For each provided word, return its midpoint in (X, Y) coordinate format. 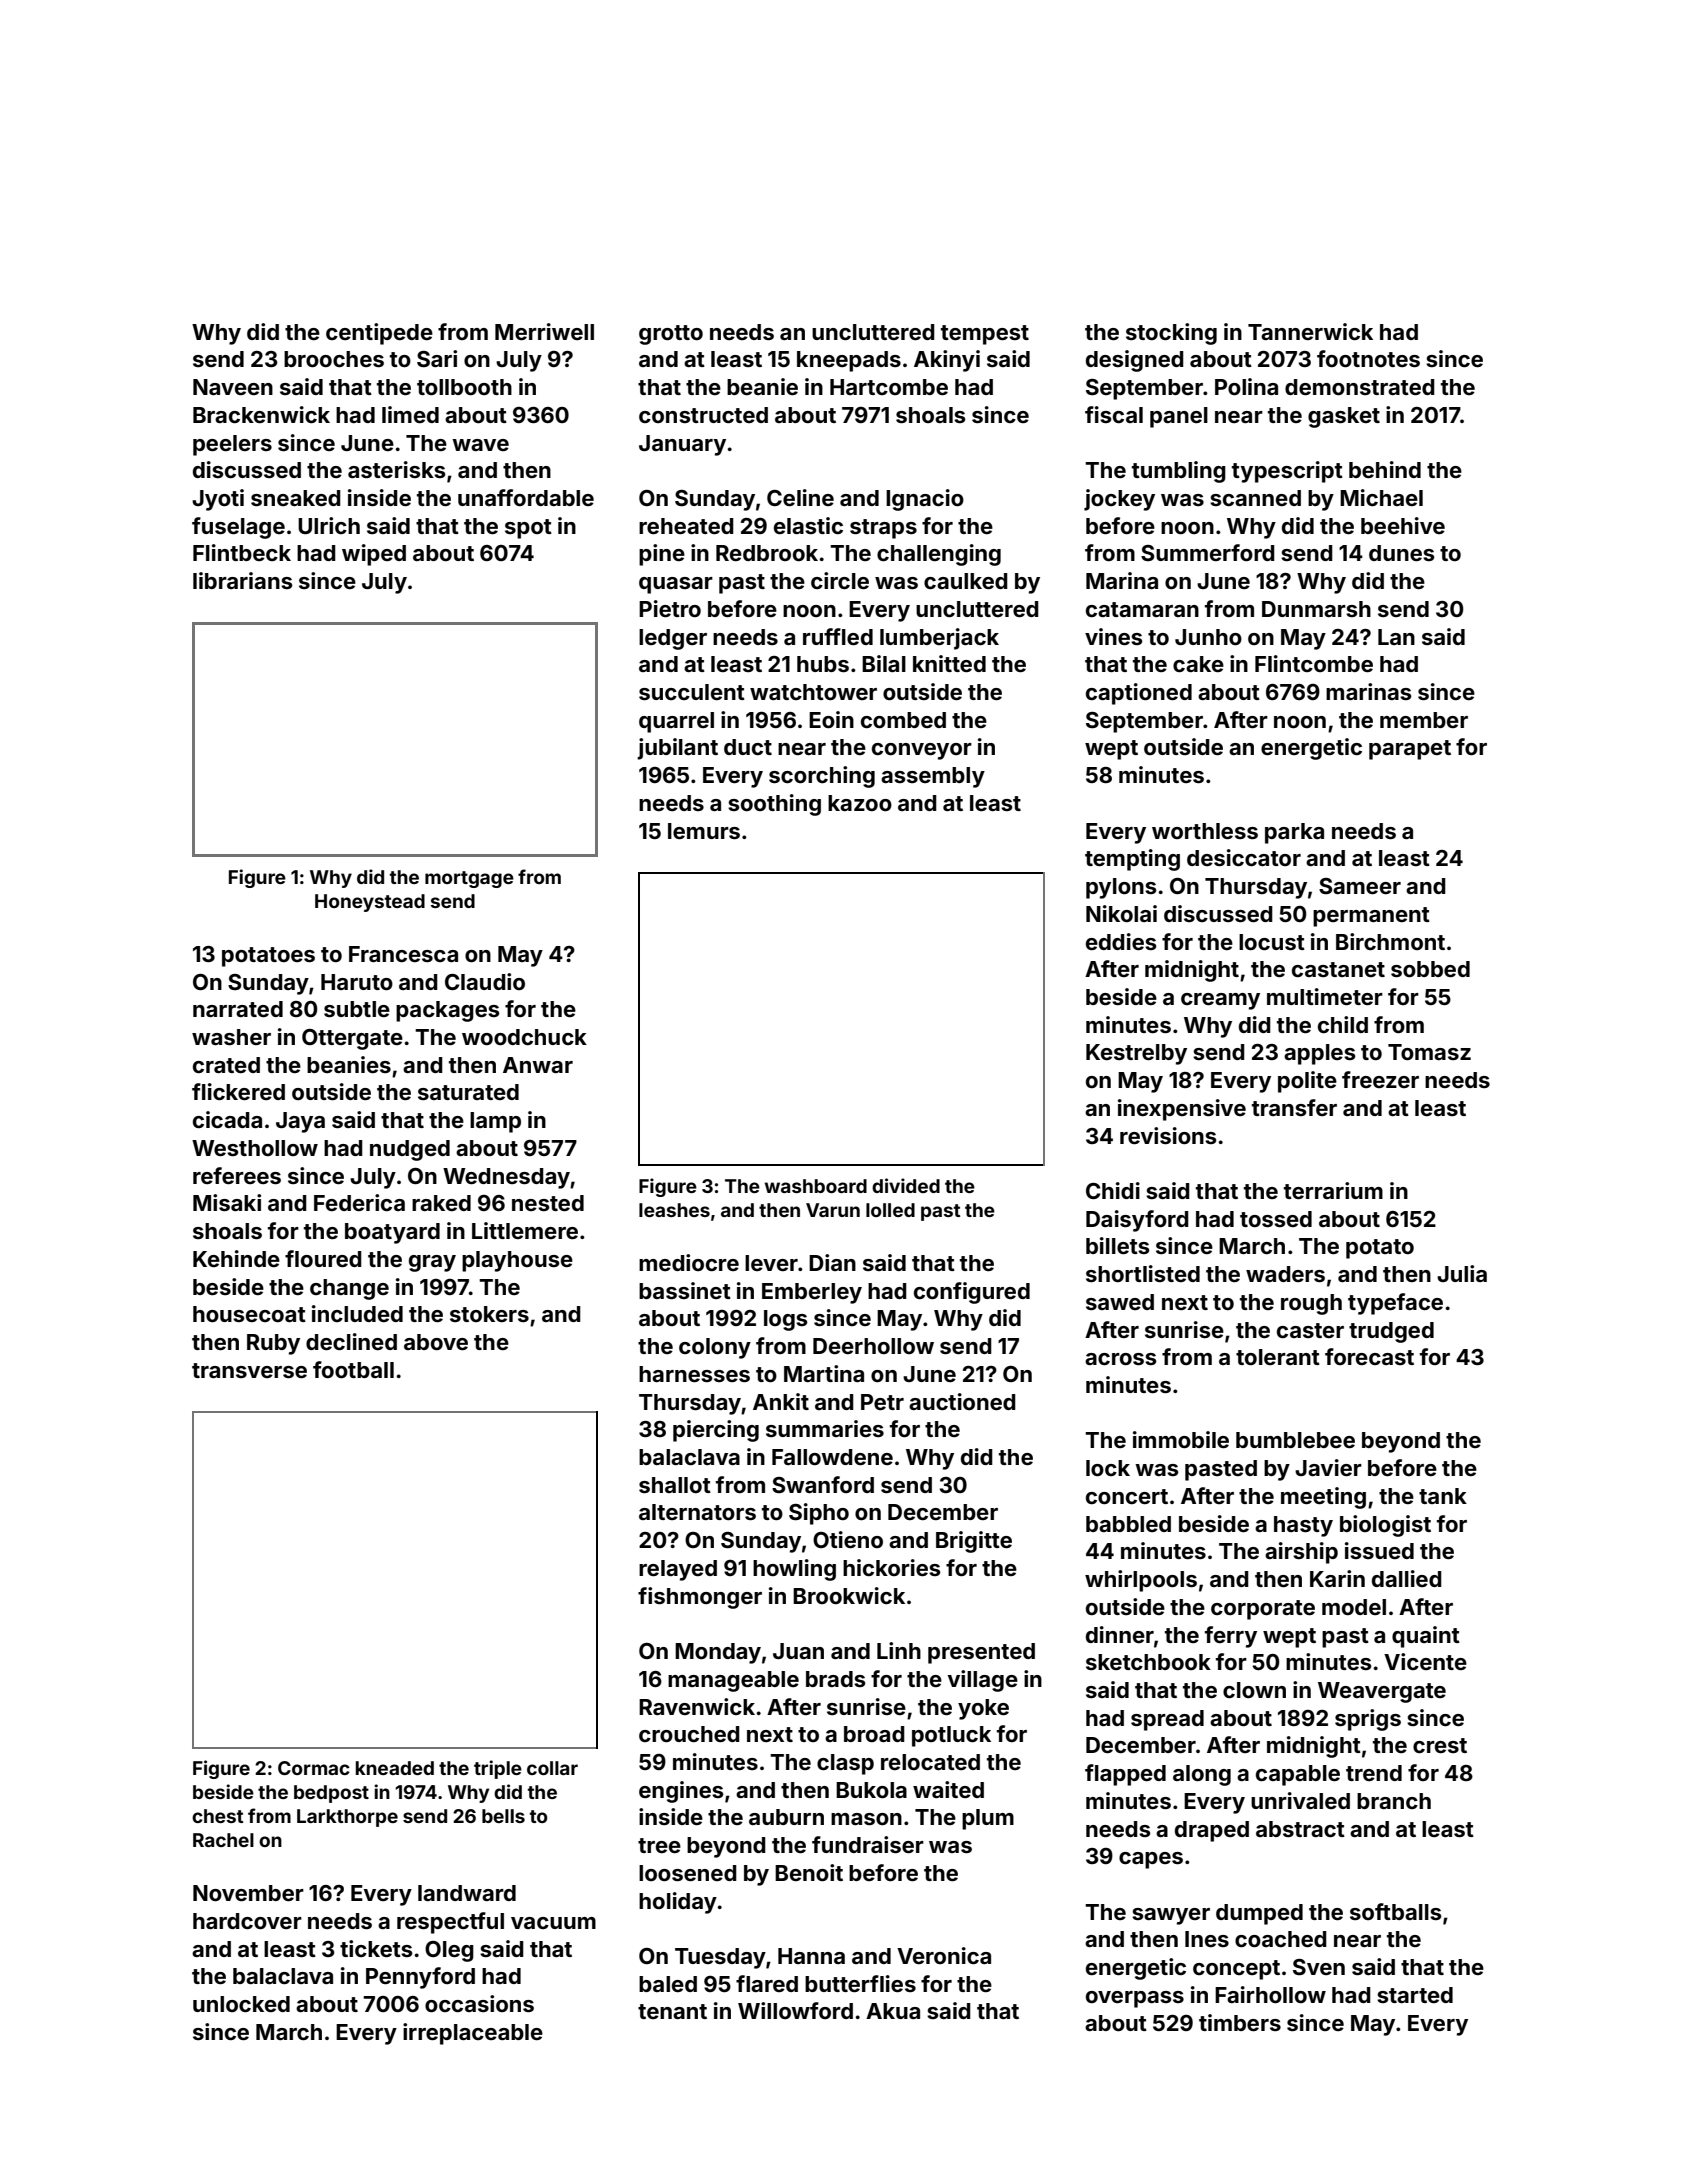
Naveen (233, 387)
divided (906, 1185)
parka (1294, 833)
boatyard (392, 1233)
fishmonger (700, 1598)
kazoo (860, 803)
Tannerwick (1310, 331)
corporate (1263, 1610)
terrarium (1333, 1190)
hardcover (247, 1921)
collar (552, 1768)
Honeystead (370, 903)
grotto (671, 335)
